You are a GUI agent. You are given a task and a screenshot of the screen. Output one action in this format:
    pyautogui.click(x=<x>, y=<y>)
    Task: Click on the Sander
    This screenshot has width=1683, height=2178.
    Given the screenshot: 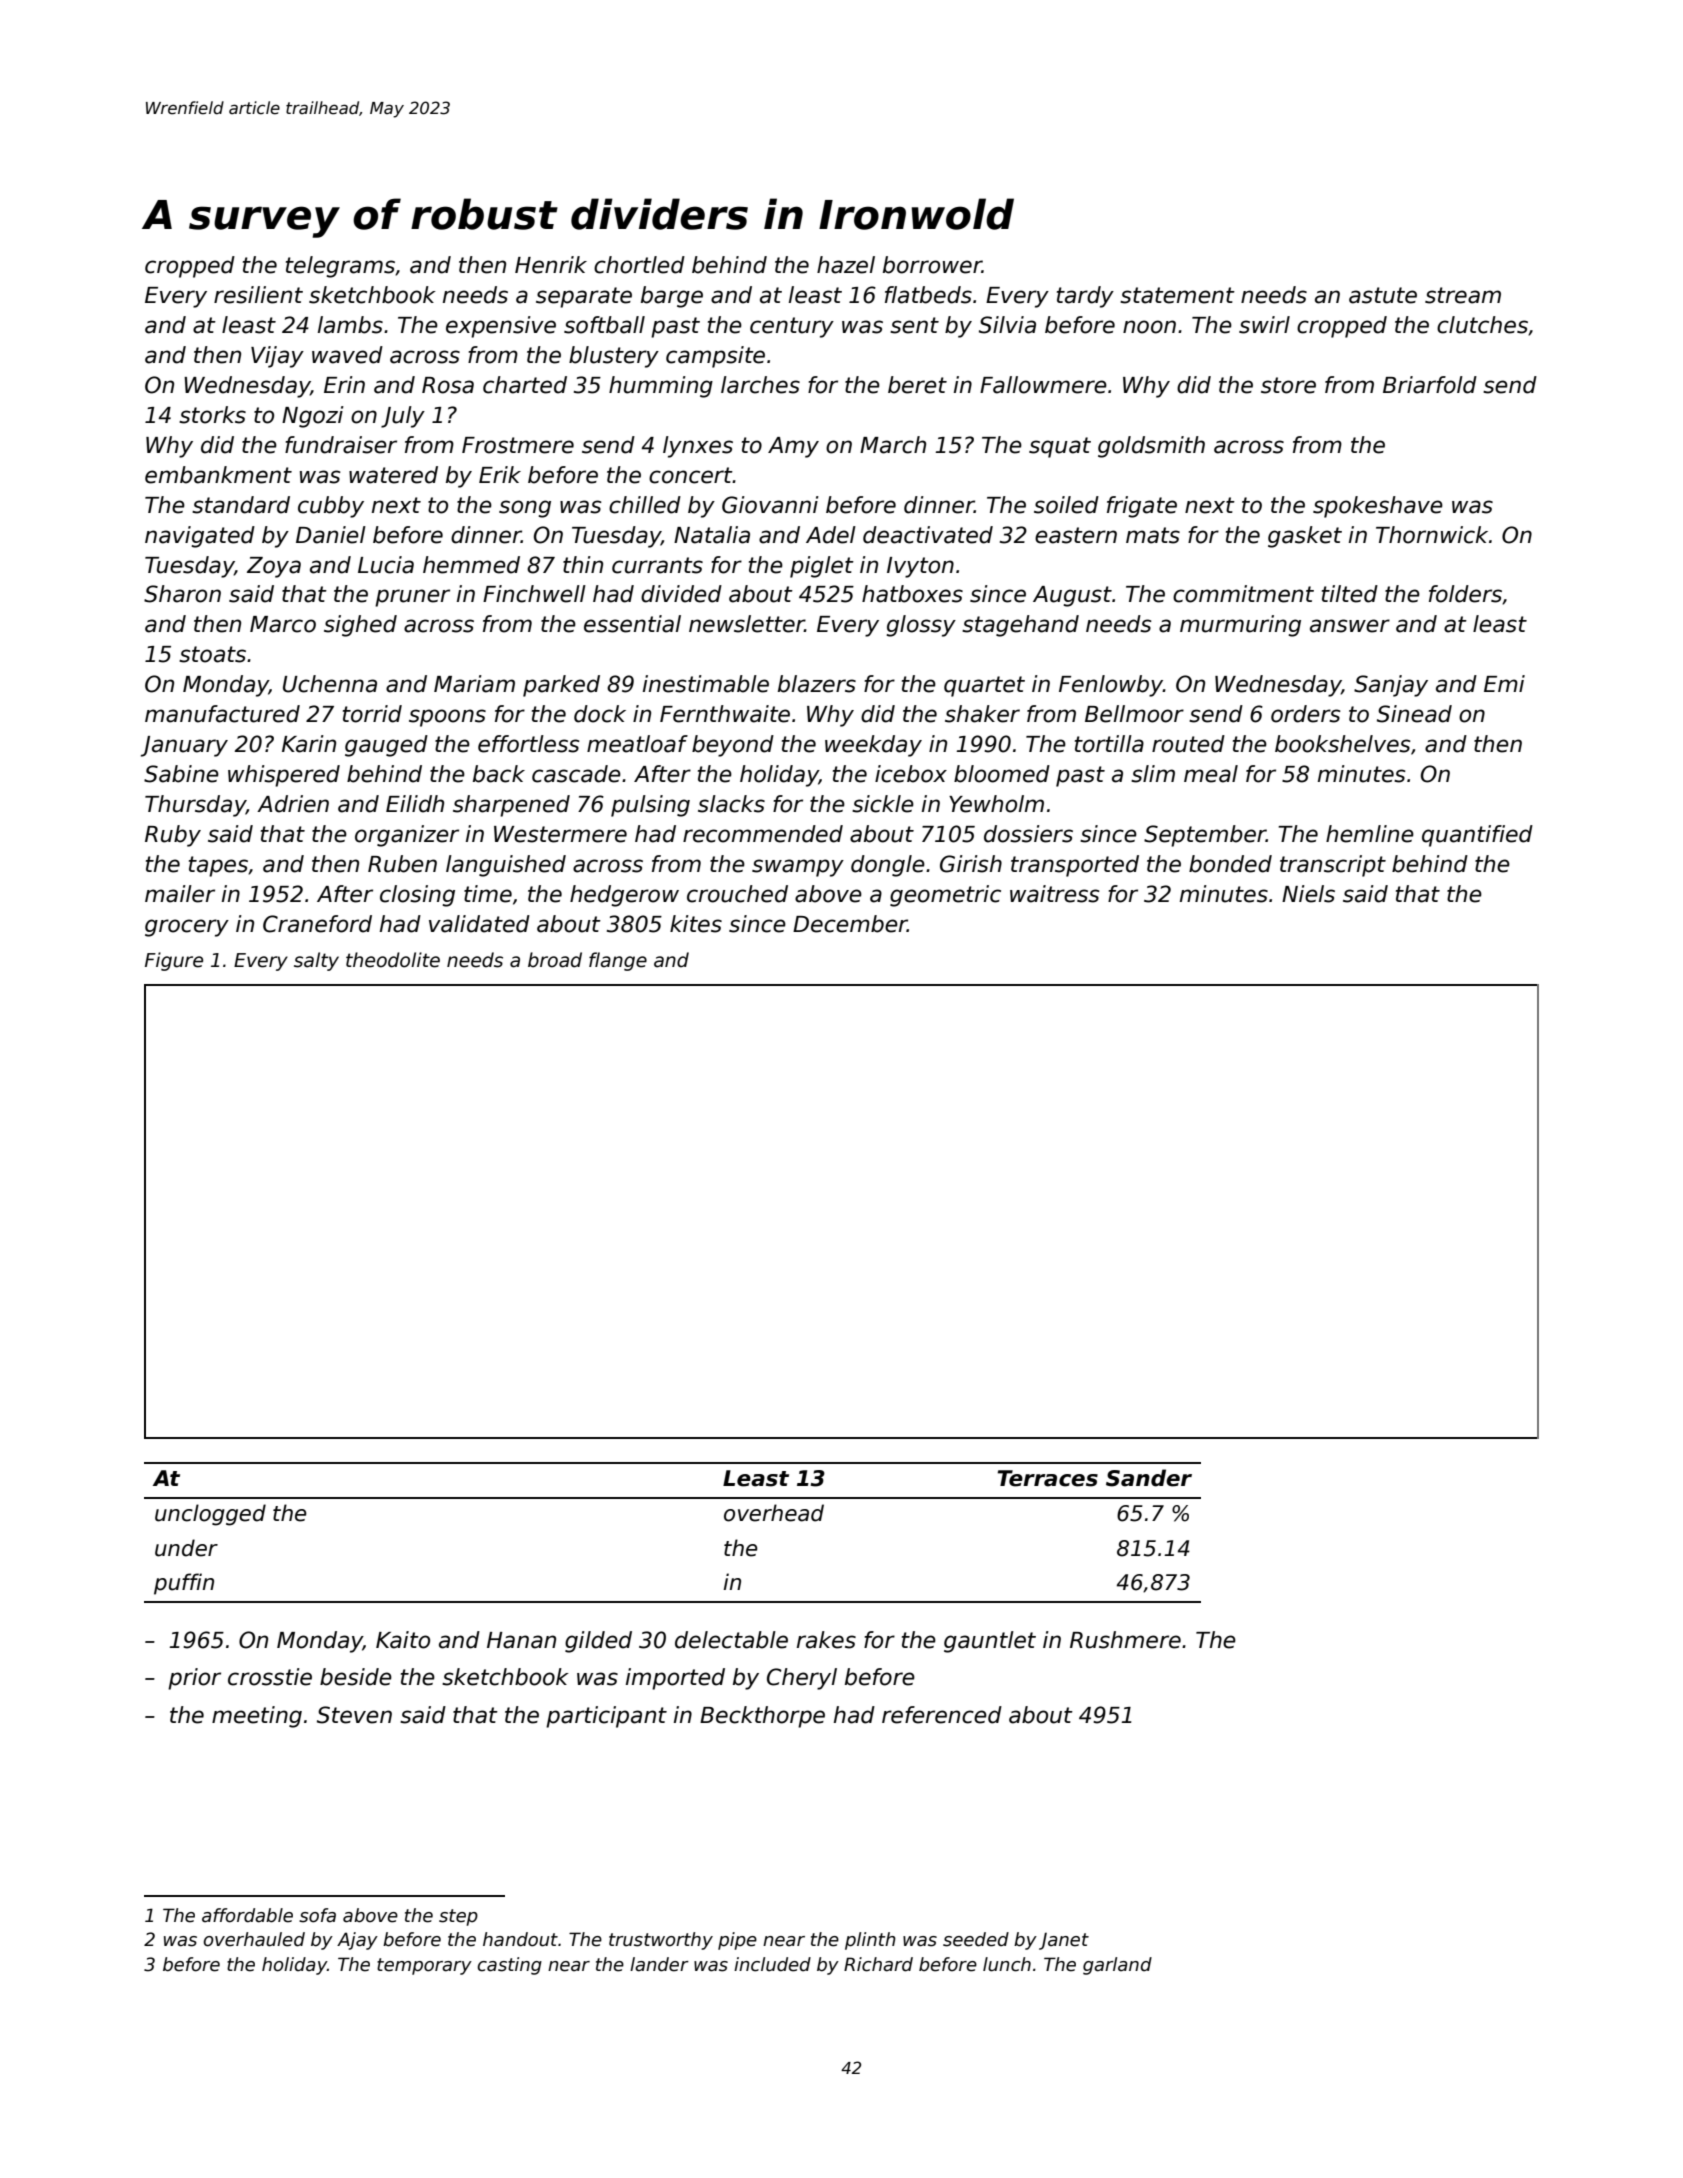 What is the action you would take?
    pyautogui.click(x=1149, y=1478)
